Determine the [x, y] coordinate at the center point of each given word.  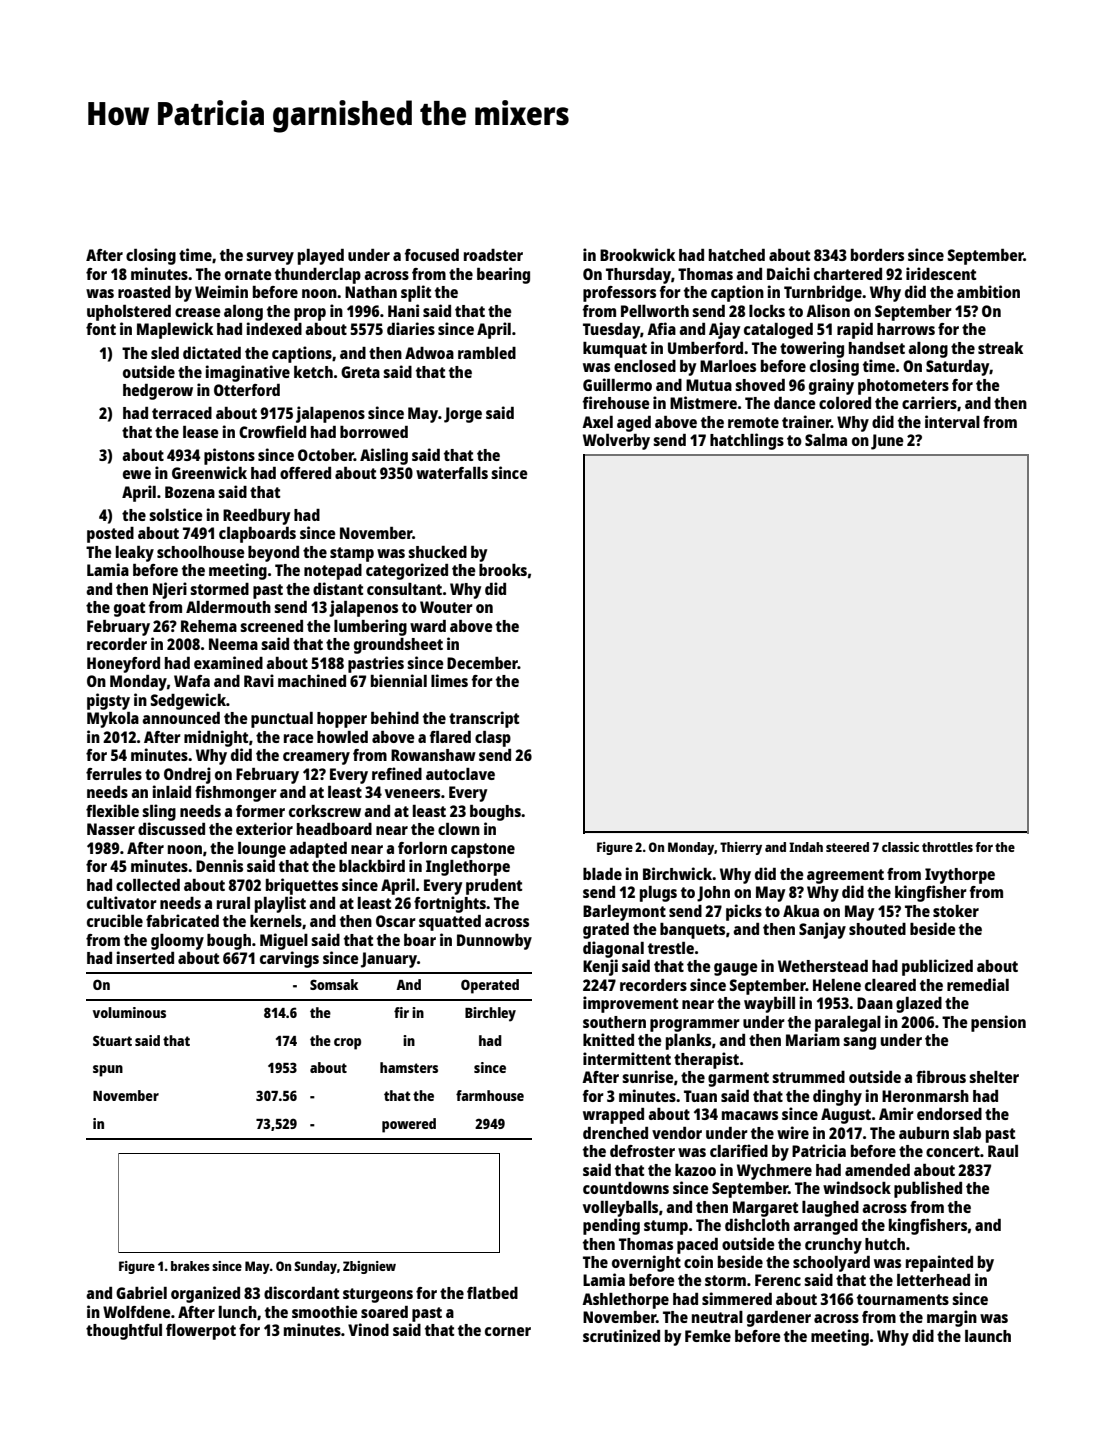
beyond [273, 554]
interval [952, 421]
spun [108, 1071]
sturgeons [378, 1295]
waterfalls [452, 473]
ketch [313, 372]
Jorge [463, 415]
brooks [503, 570]
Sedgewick [188, 701]
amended [877, 1170]
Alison [828, 310]
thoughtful [124, 1332]
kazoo [695, 1170]
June [887, 442]
